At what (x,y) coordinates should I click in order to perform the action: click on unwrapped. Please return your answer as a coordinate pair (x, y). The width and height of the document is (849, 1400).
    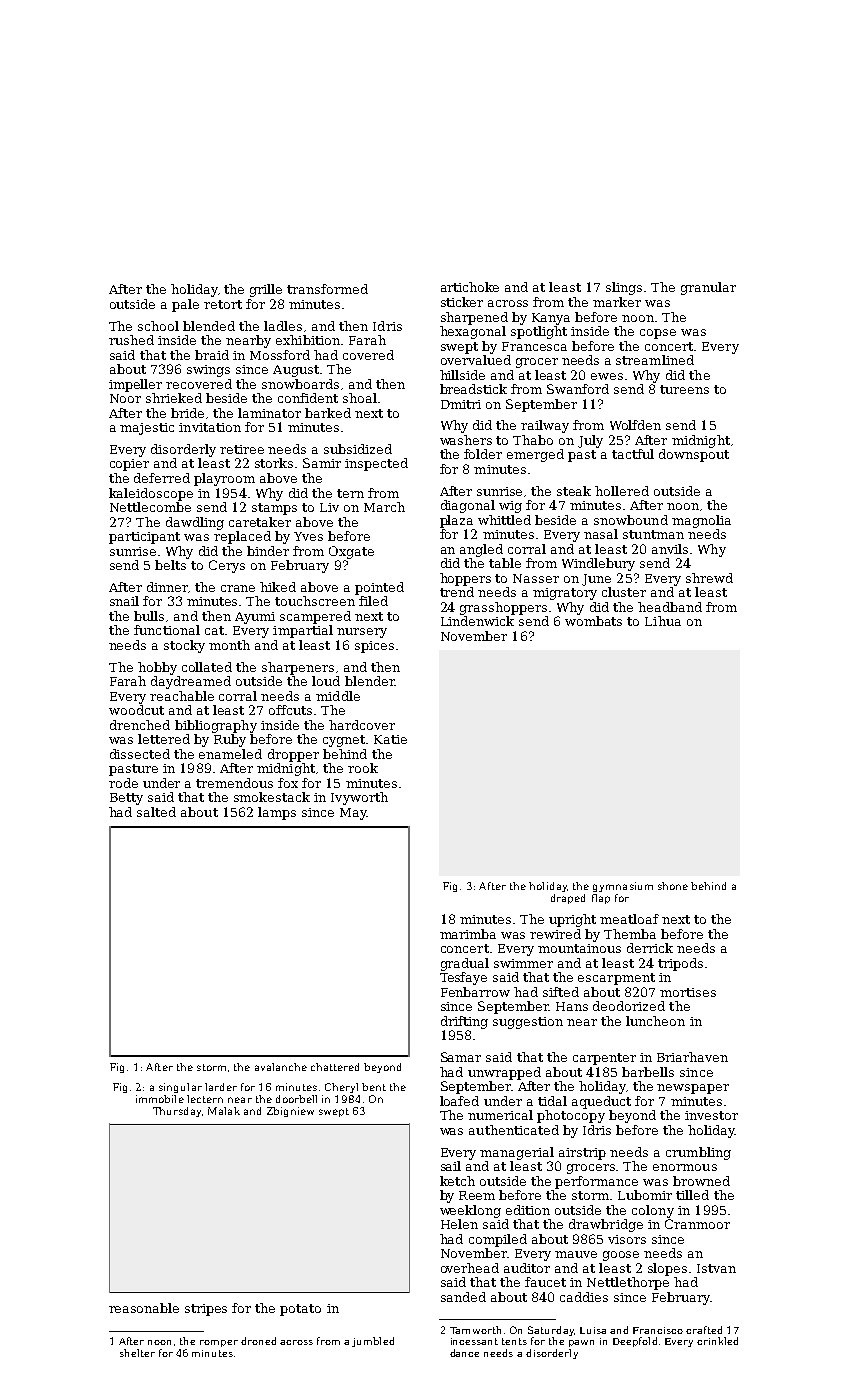
    Looking at the image, I should click on (504, 1073).
